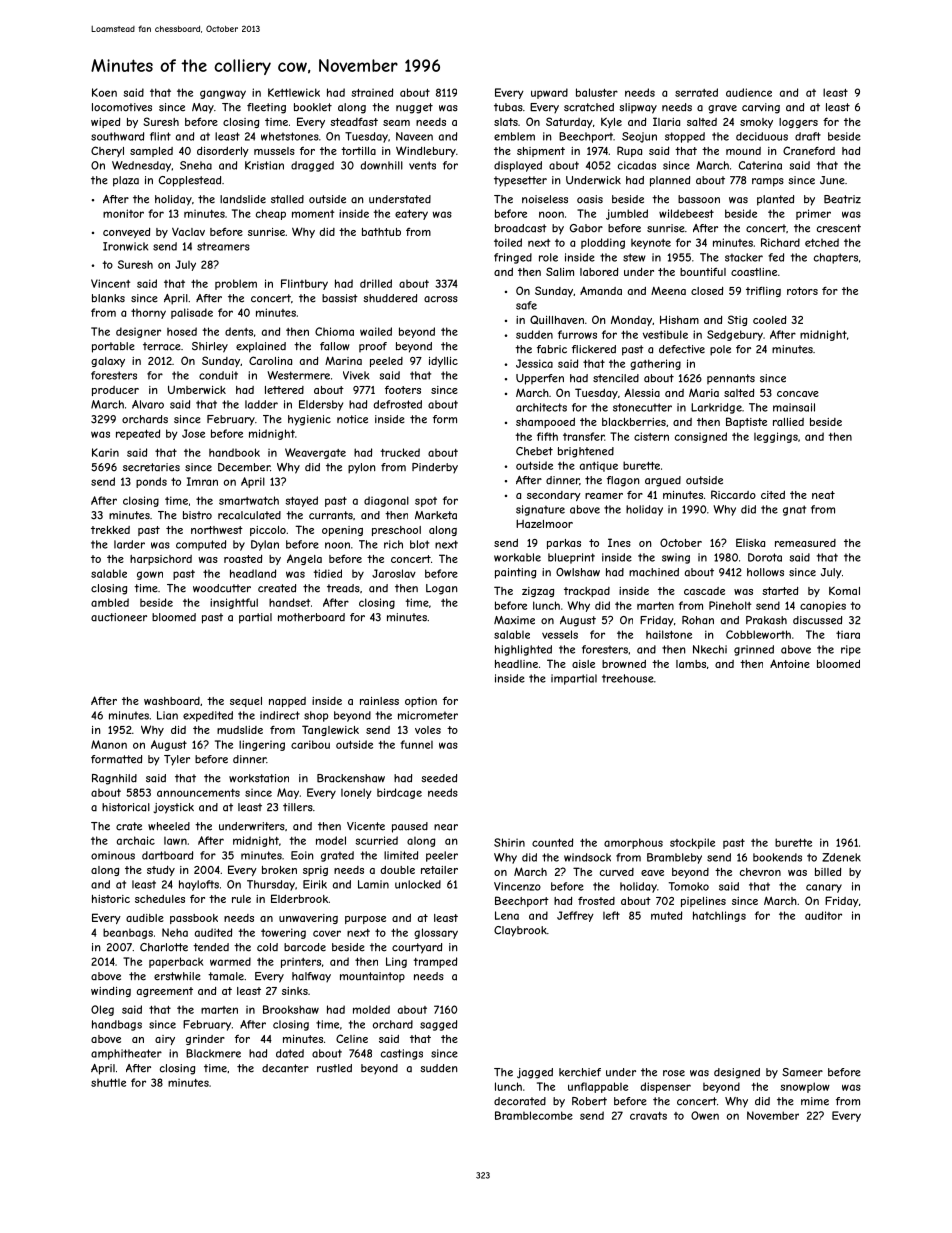  I want to click on vents, so click(422, 165).
